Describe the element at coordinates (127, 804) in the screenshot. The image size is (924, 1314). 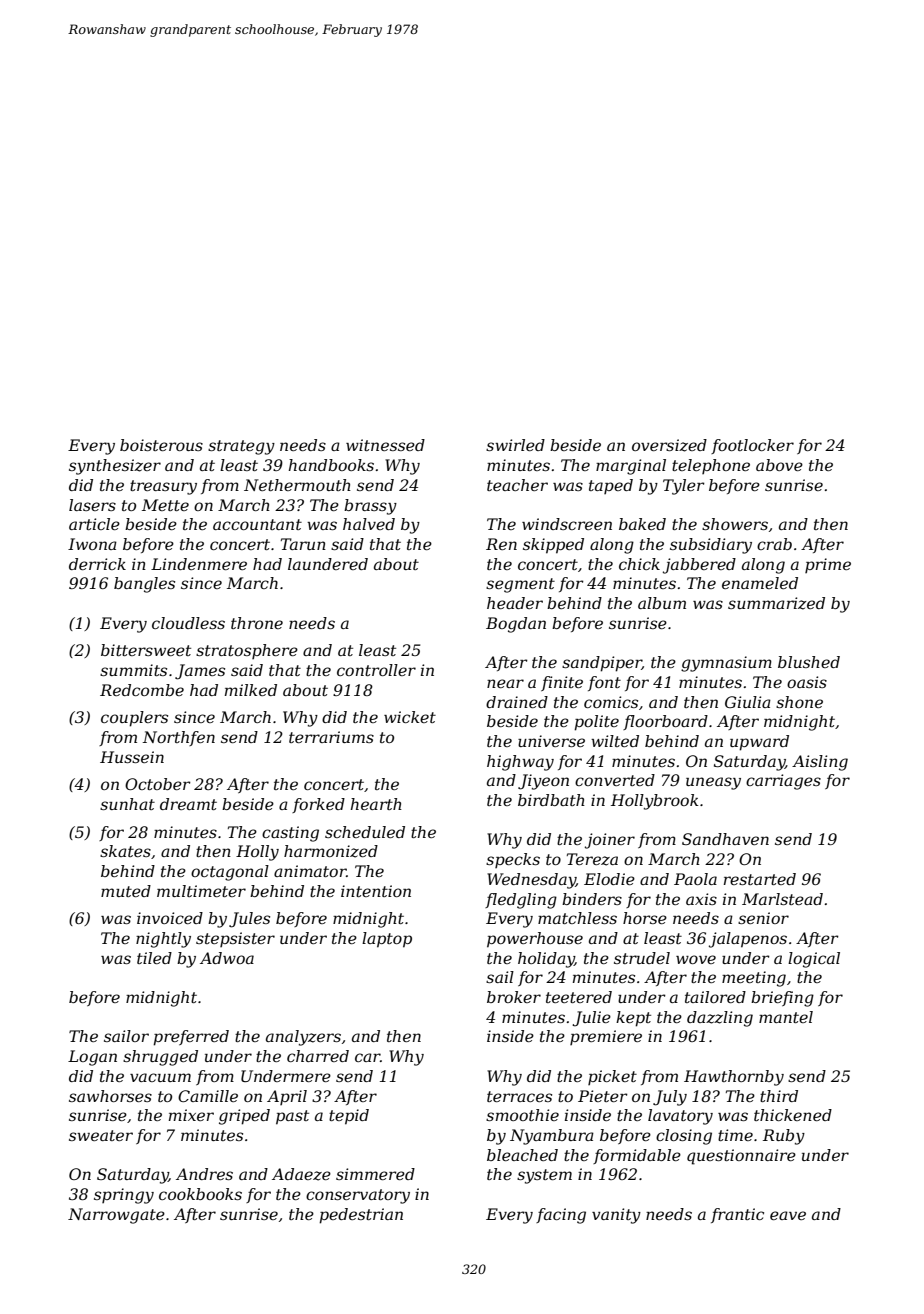
I see `sunhat` at that location.
